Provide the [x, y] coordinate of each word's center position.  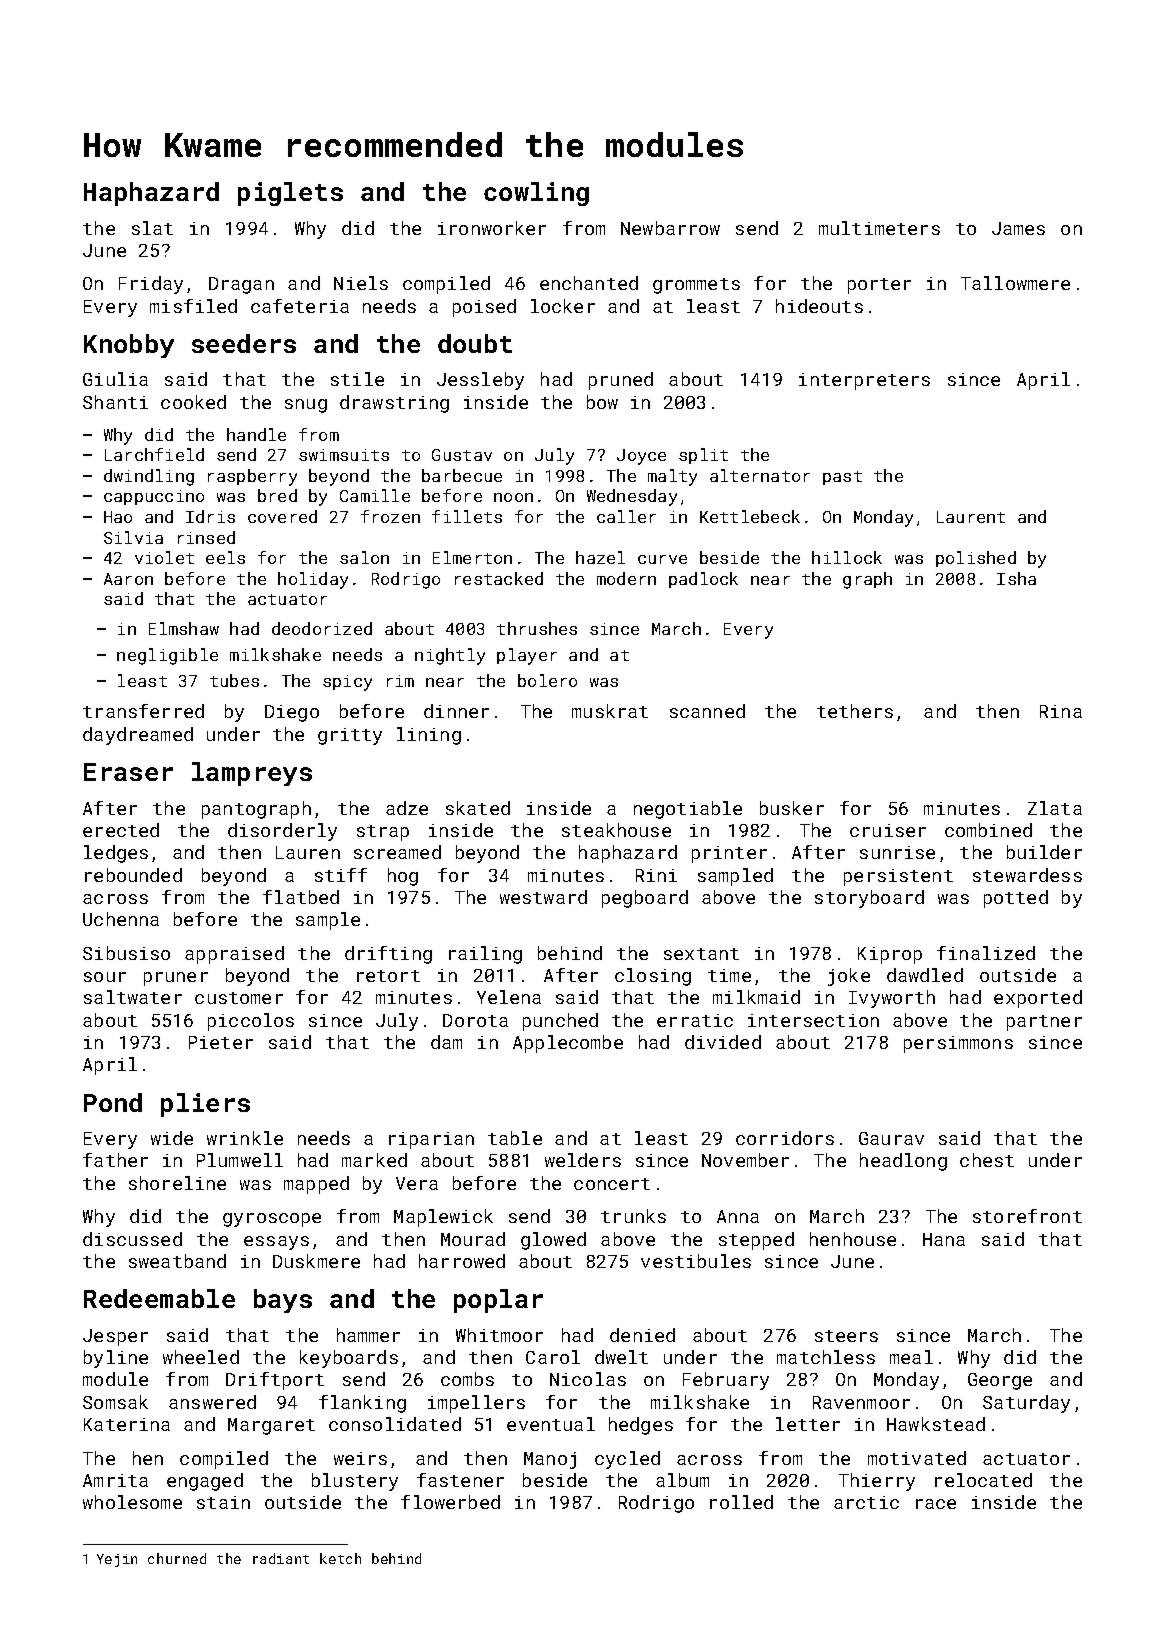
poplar [498, 1301]
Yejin [117, 1560]
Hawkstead [936, 1424]
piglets [290, 194]
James [1018, 228]
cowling [536, 194]
